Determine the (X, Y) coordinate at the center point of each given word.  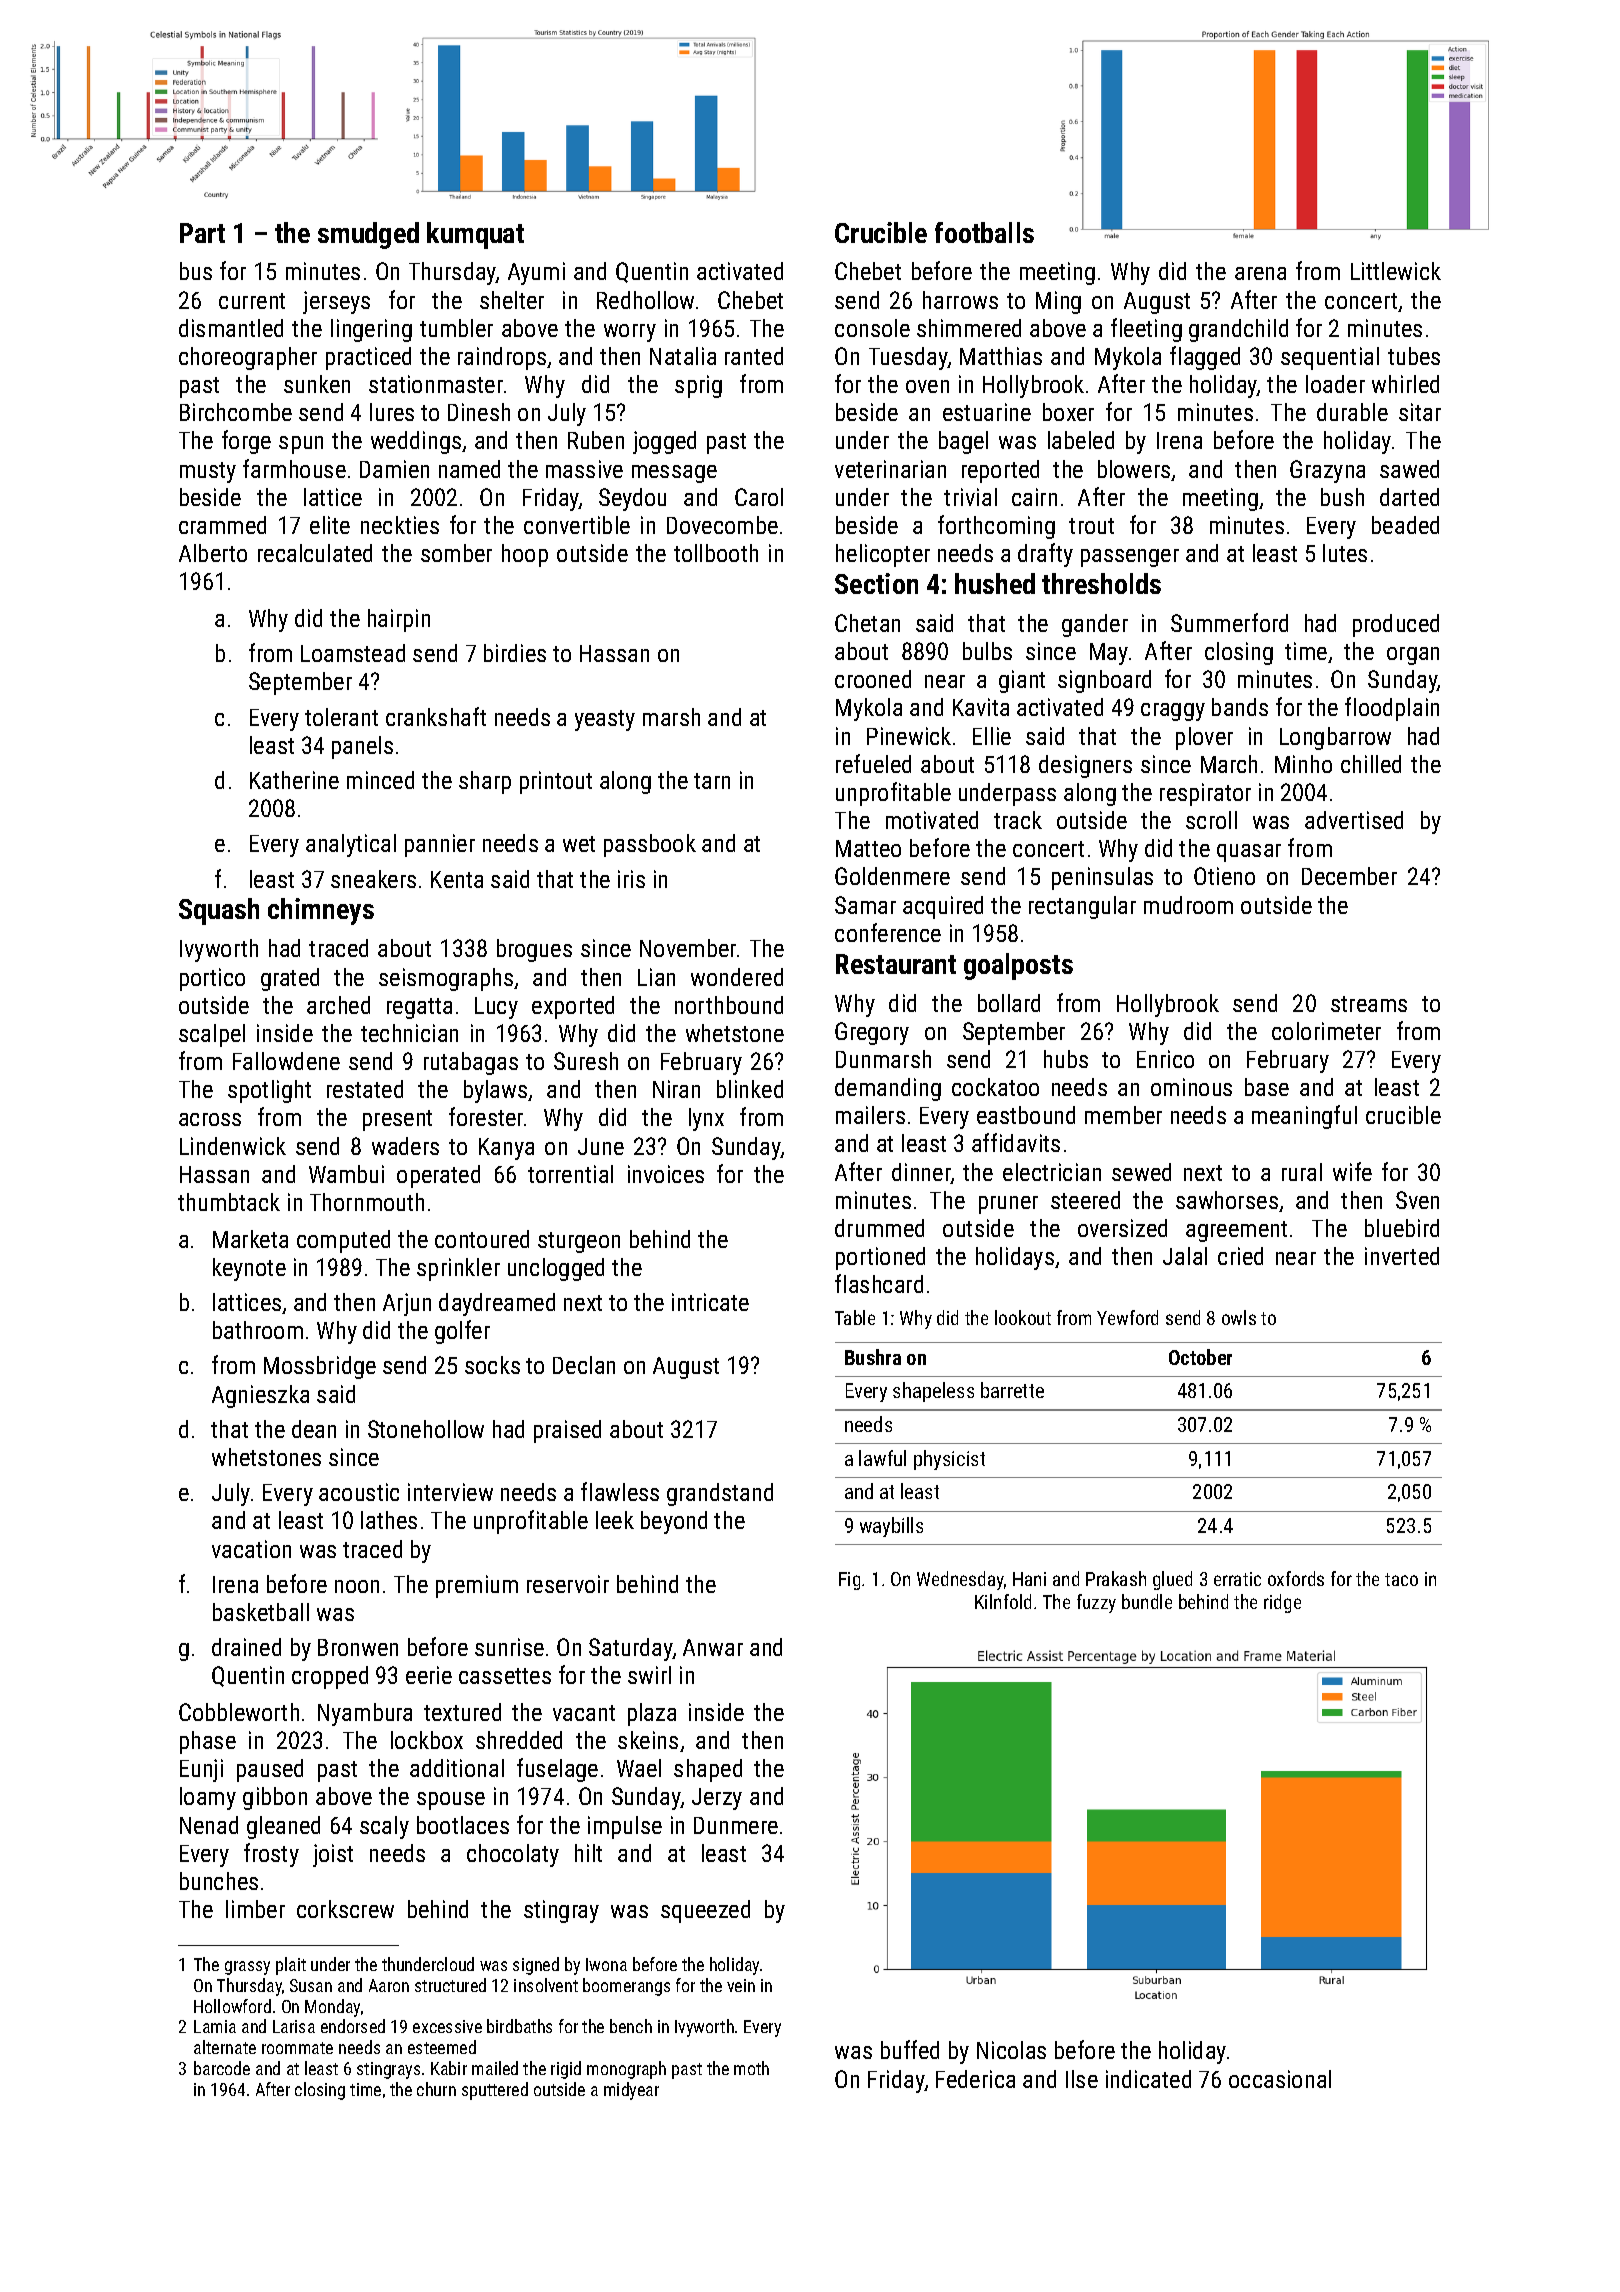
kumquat (475, 235)
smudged (368, 235)
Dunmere (736, 1825)
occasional (1280, 2079)
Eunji (201, 1770)
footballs (984, 232)
